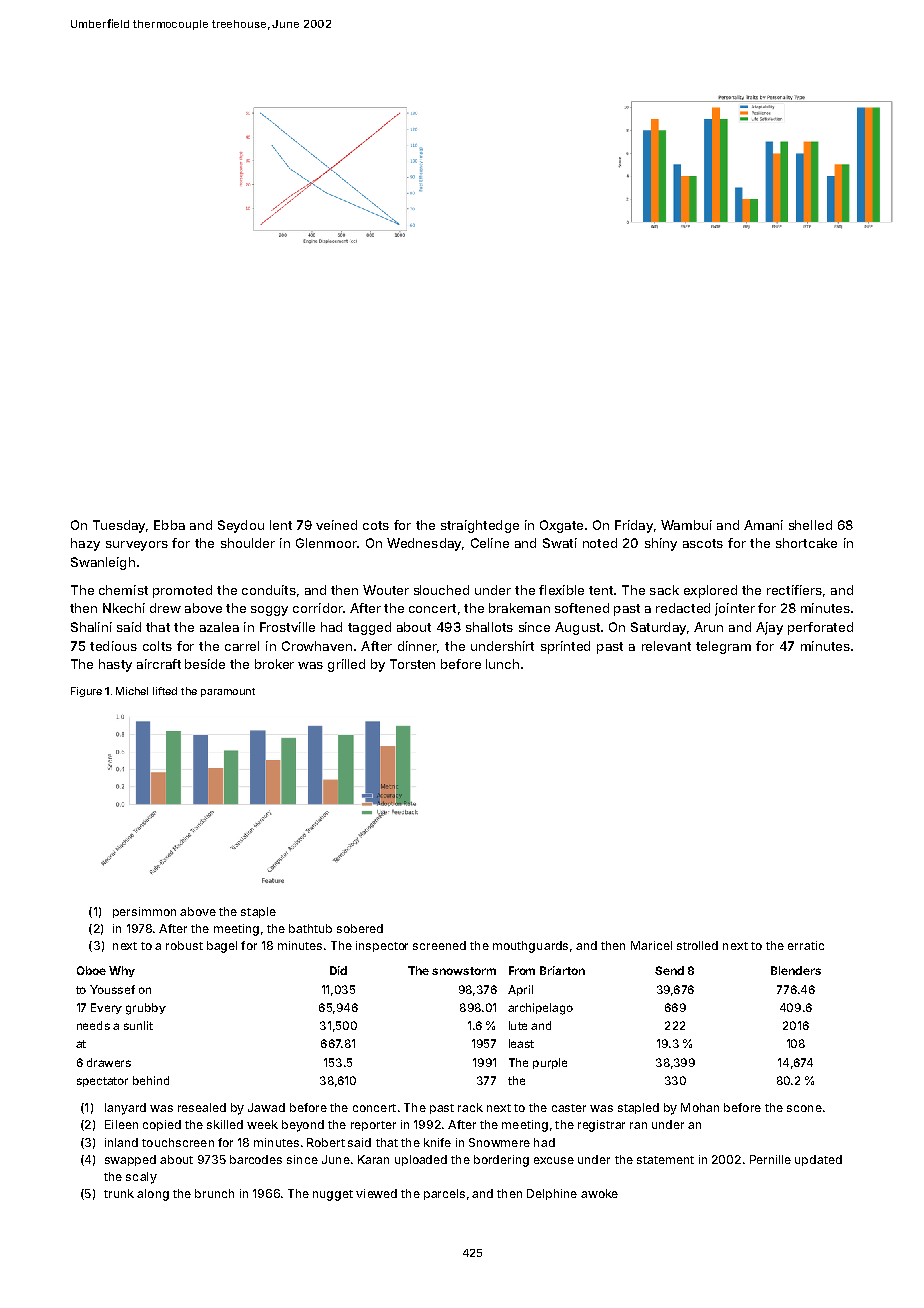 The height and width of the document is (1308, 924). I want to click on chemist, so click(123, 590).
